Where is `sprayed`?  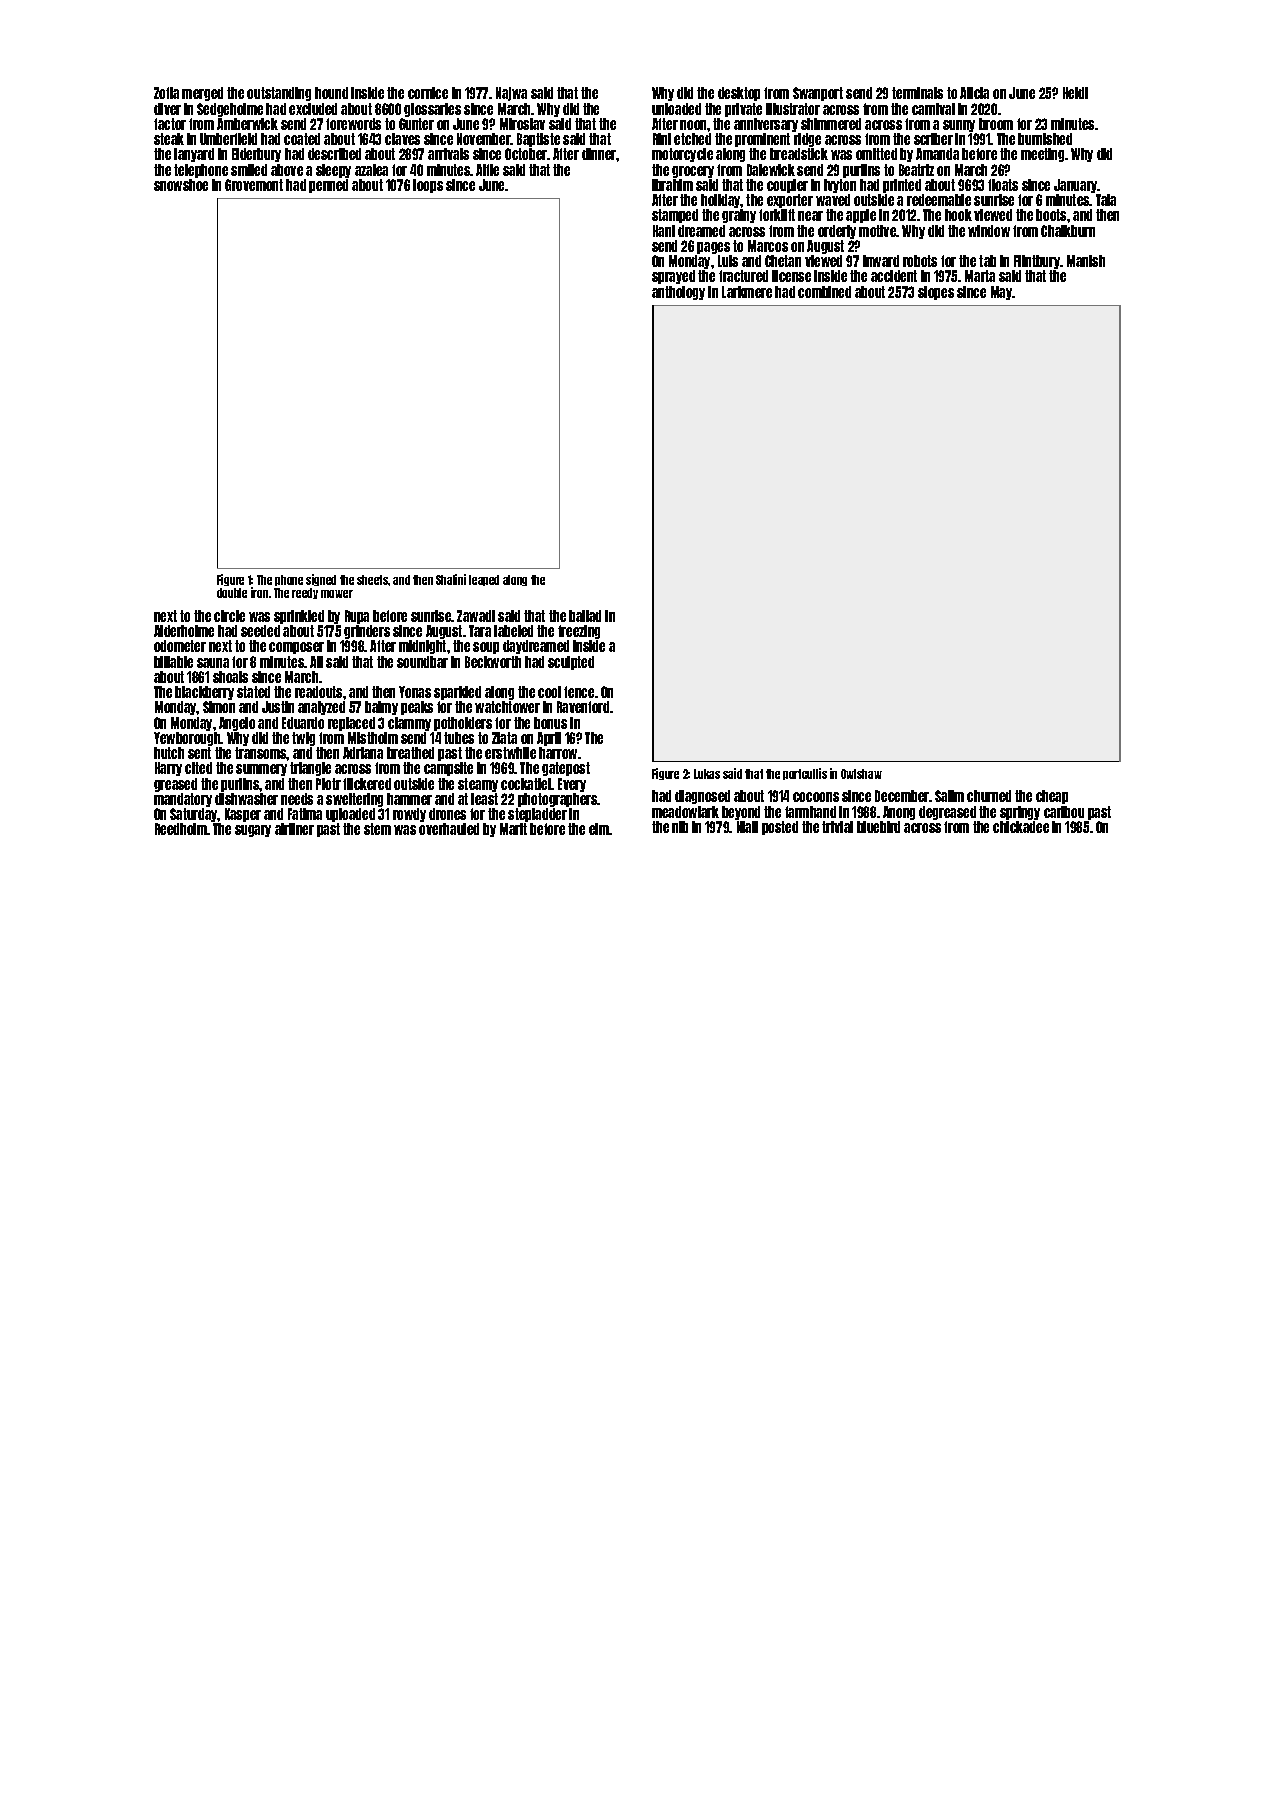
sprayed is located at coordinates (673, 277).
